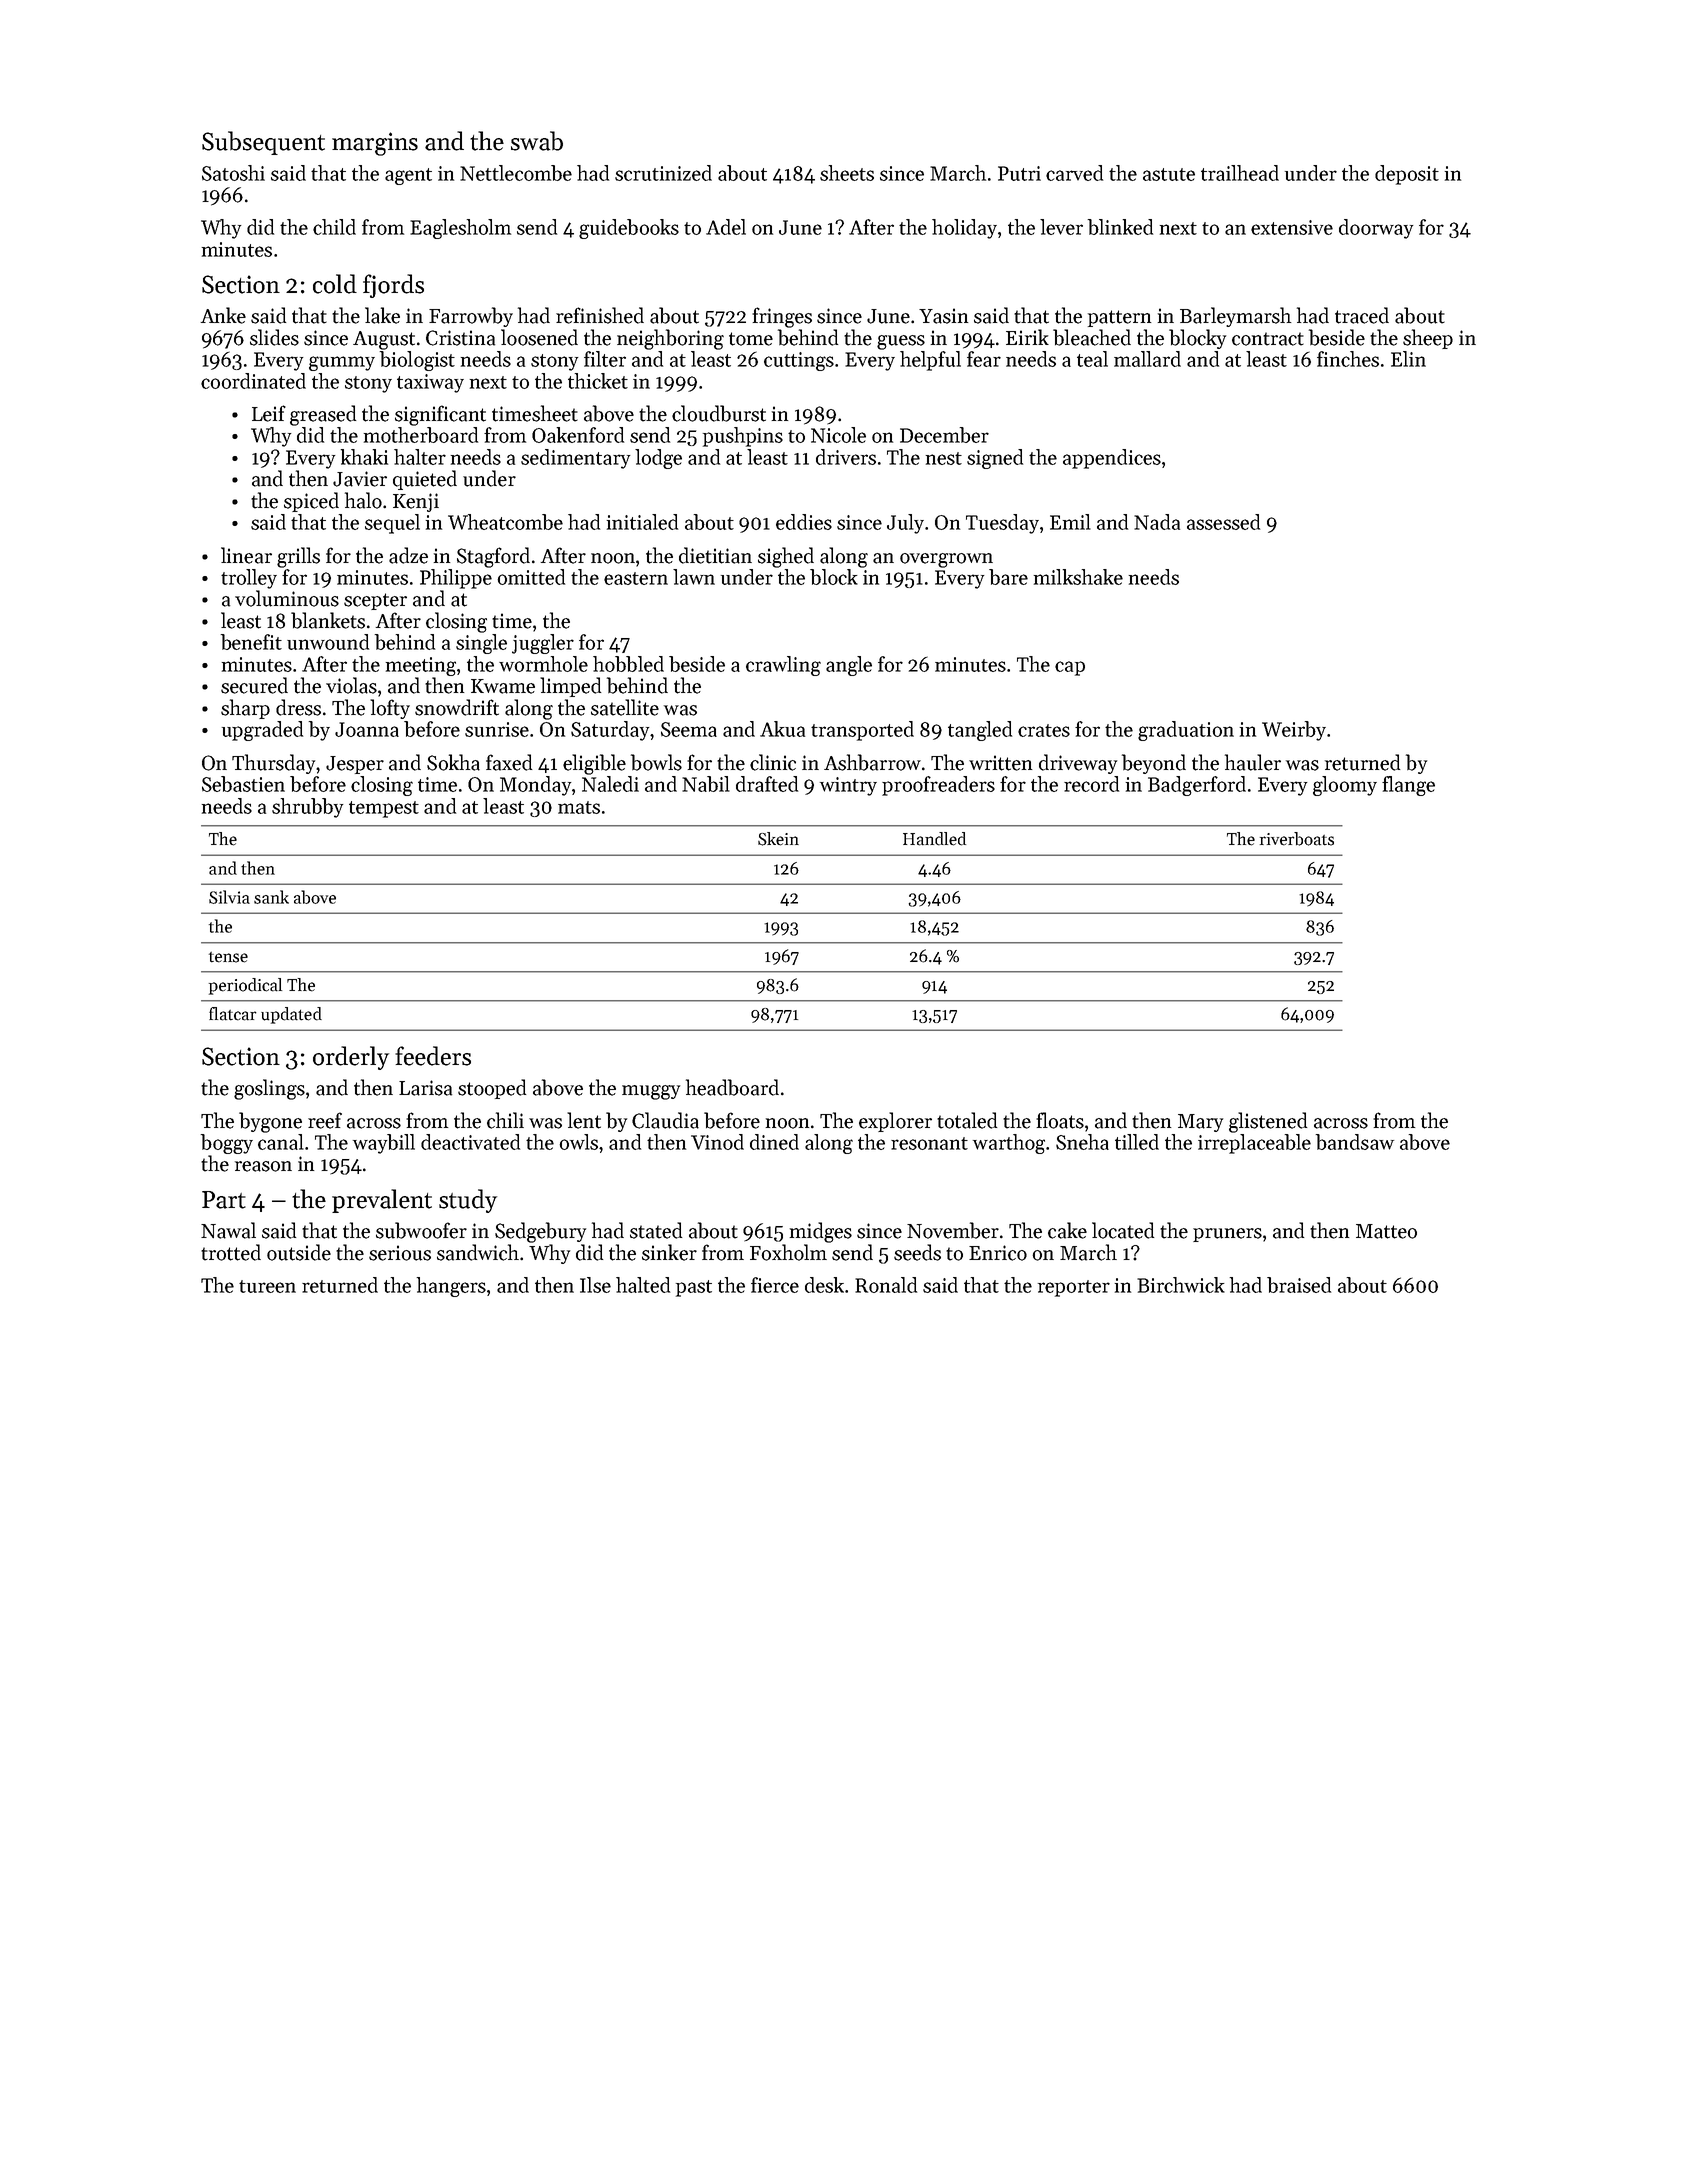 The width and height of the screenshot is (1683, 2178). Describe the element at coordinates (425, 480) in the screenshot. I see `quieted` at that location.
